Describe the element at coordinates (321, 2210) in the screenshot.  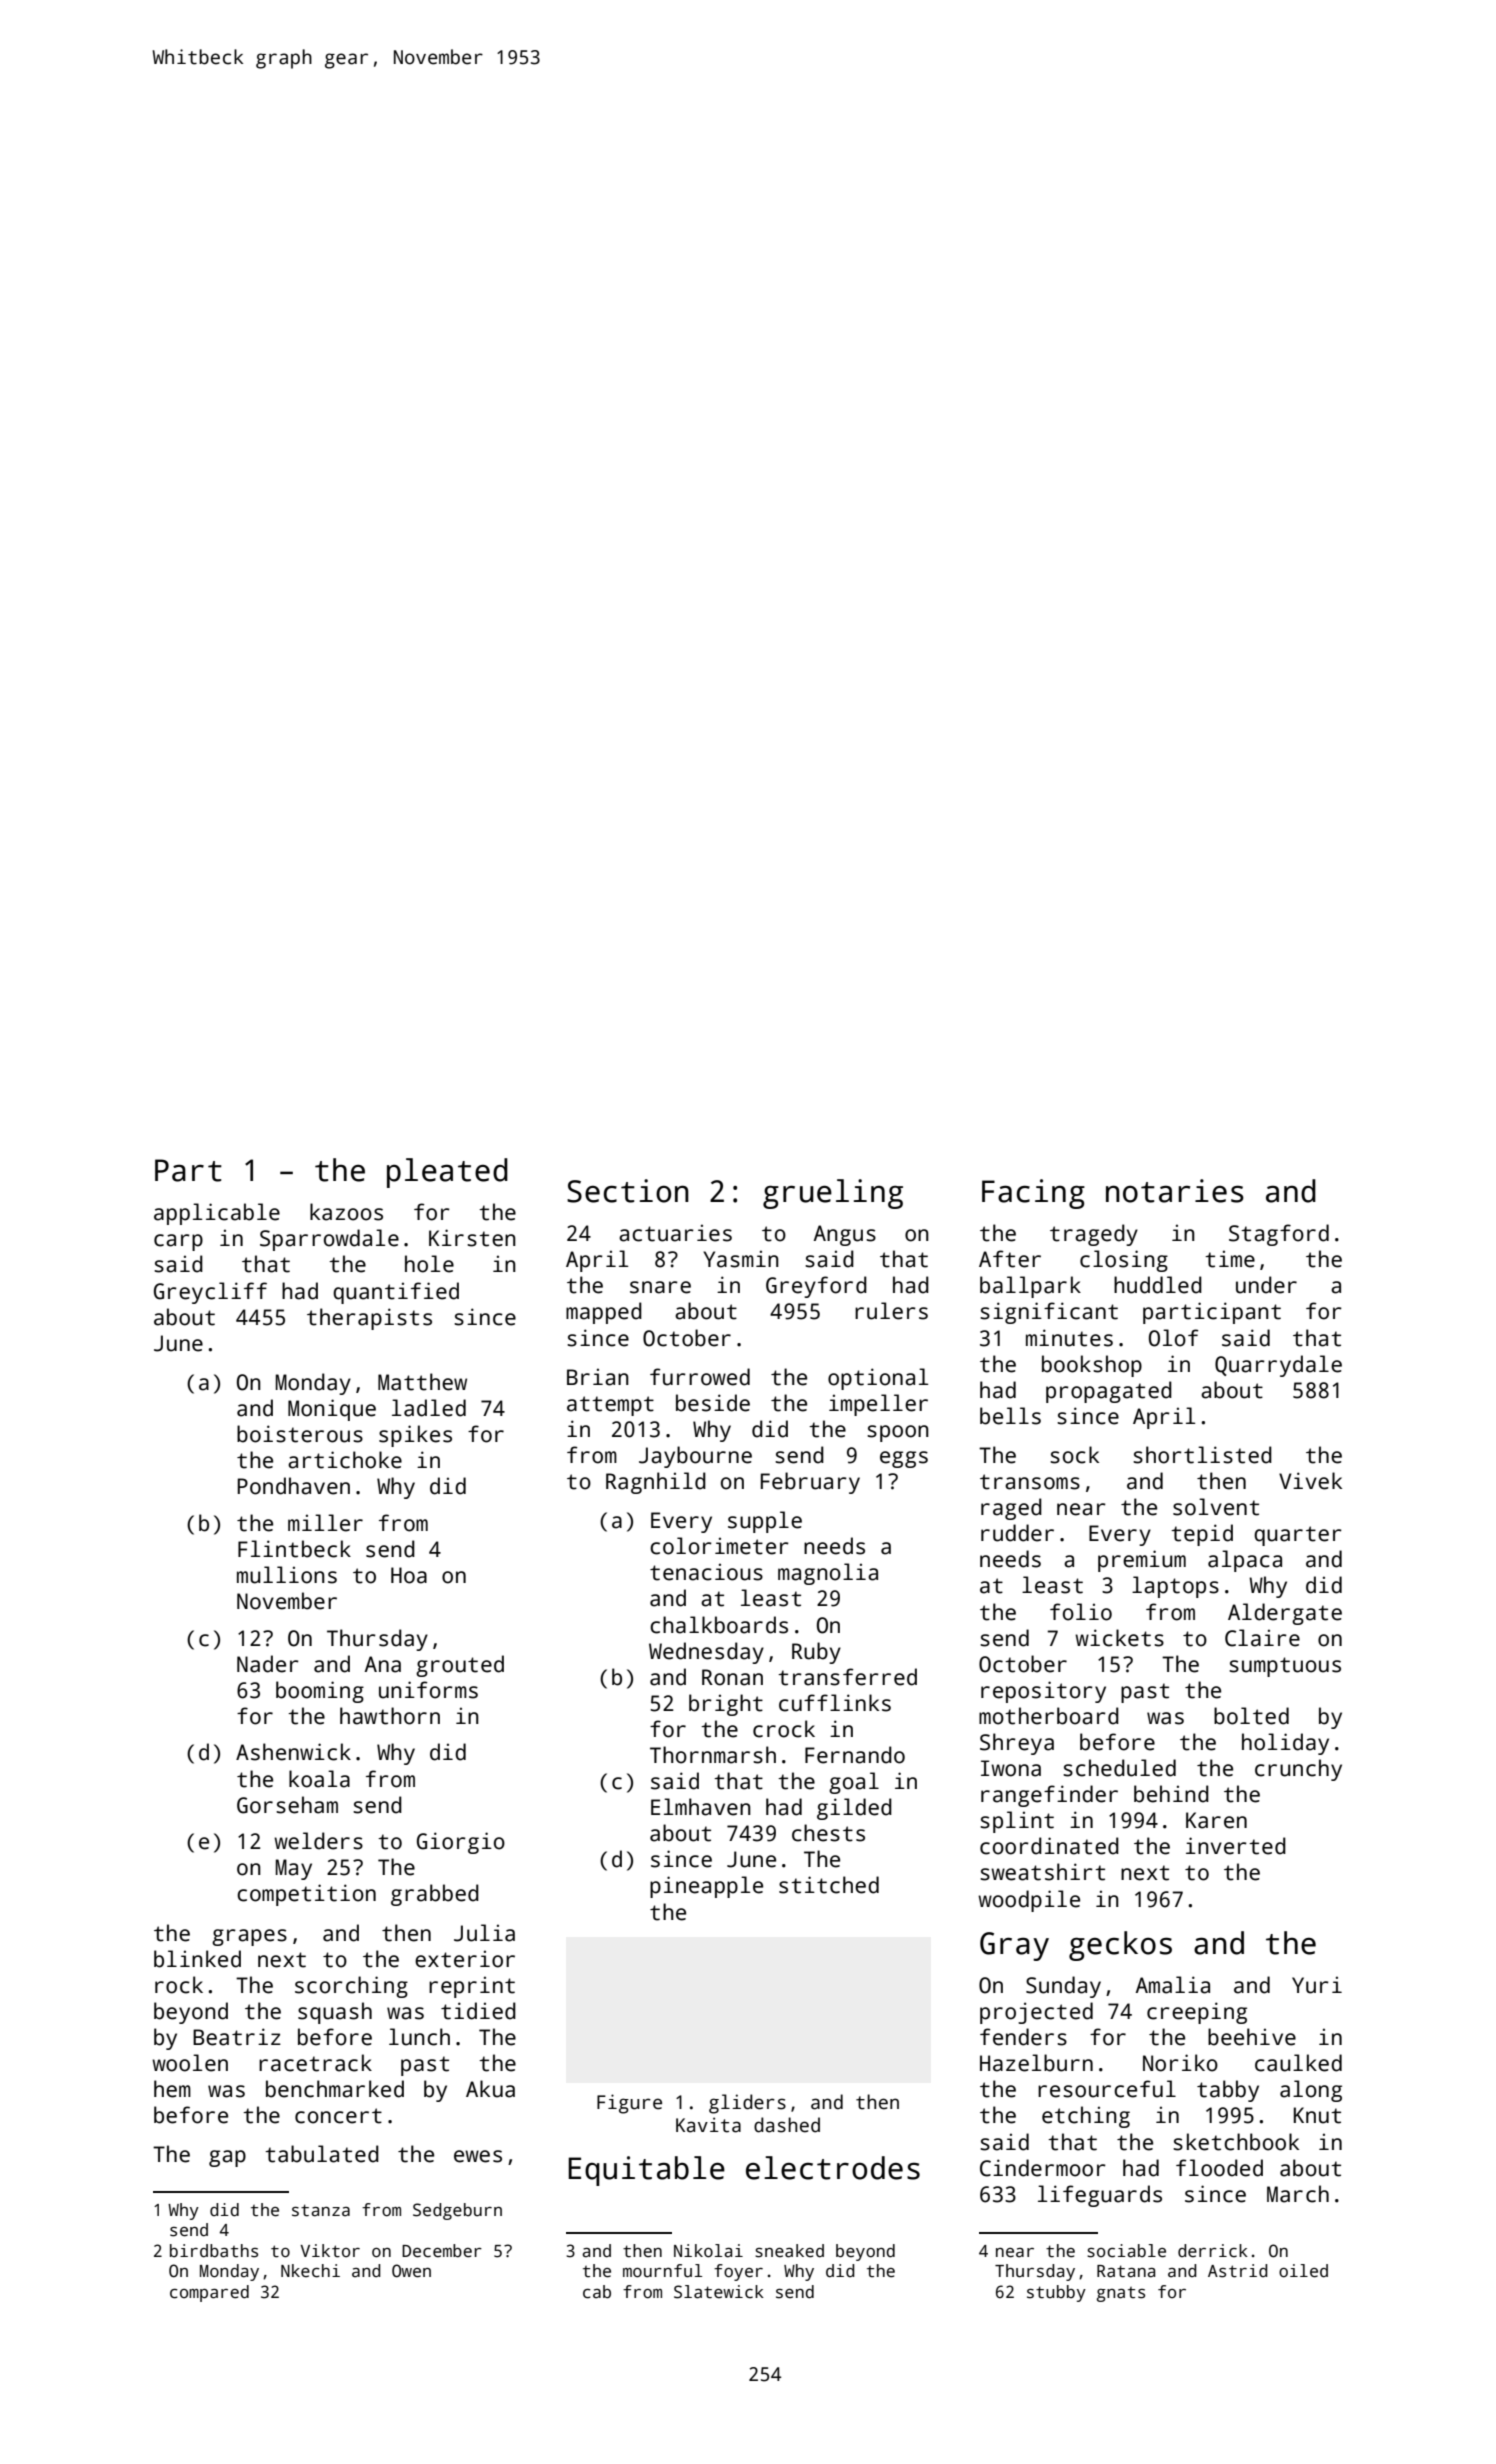
I see `stanza` at that location.
